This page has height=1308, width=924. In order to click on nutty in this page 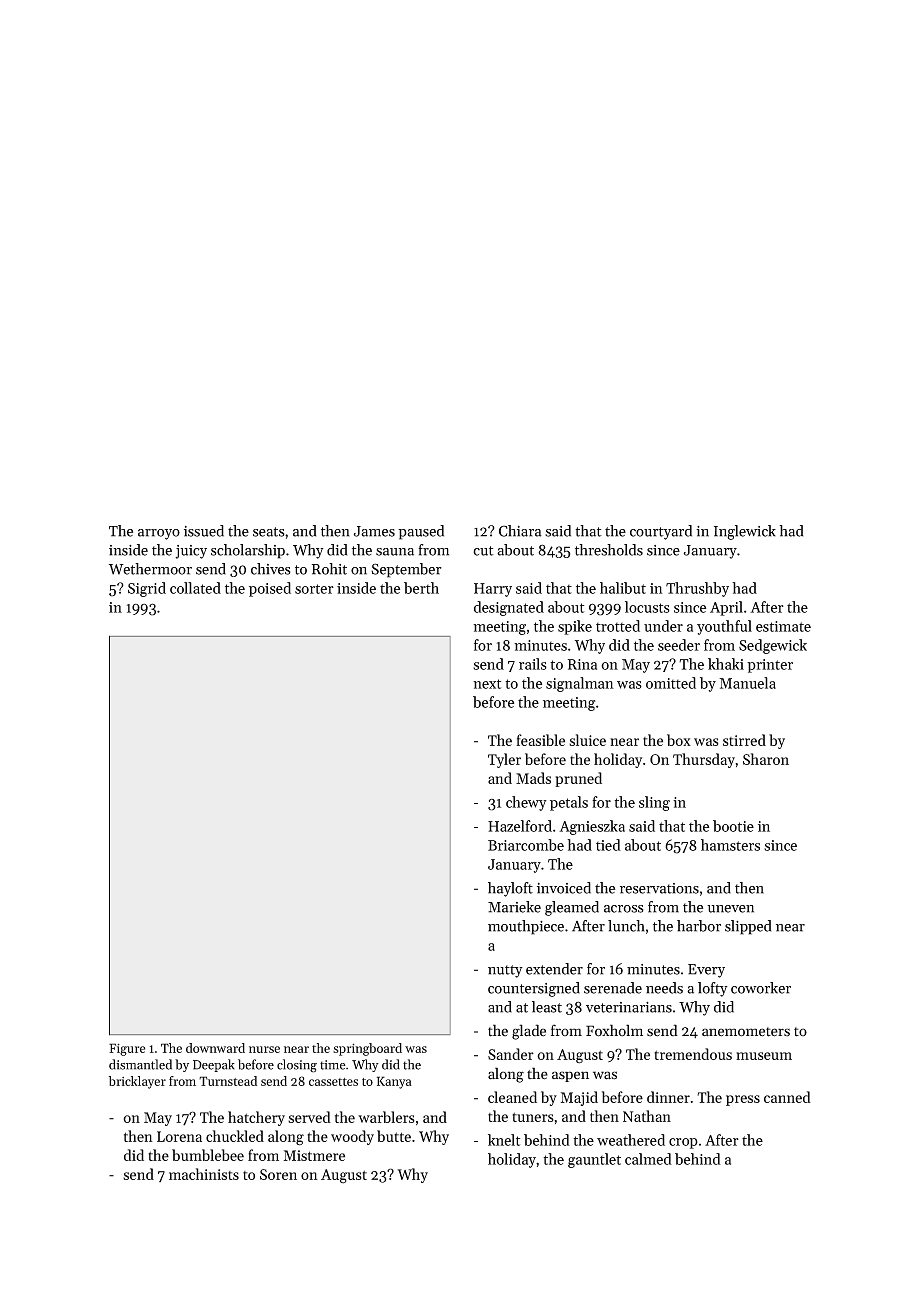, I will do `click(505, 971)`.
